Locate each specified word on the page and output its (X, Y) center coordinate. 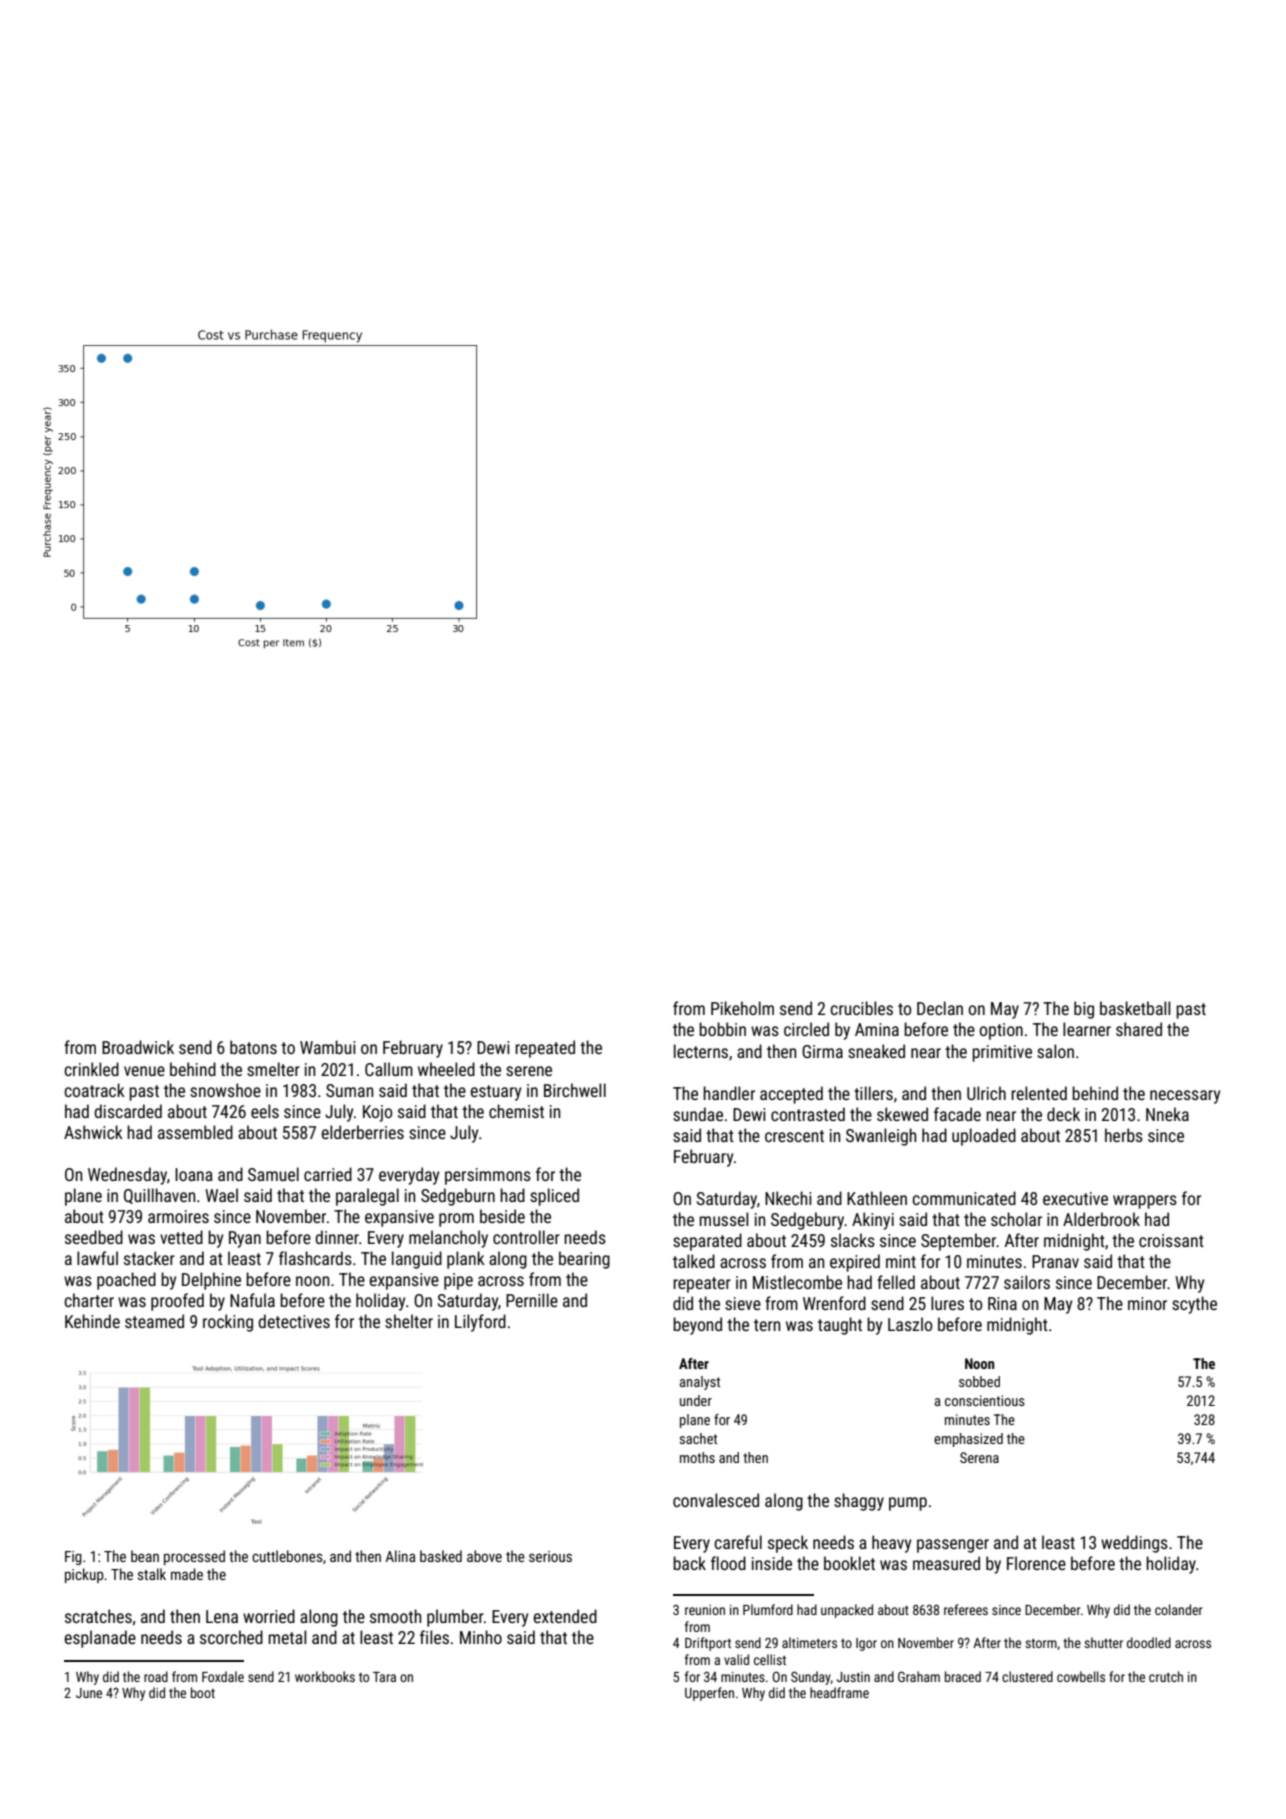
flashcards (315, 1258)
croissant (1171, 1240)
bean (145, 1556)
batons (253, 1047)
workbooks (325, 1676)
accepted (791, 1095)
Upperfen (709, 1694)
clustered (1027, 1676)
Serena (979, 1457)
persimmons (488, 1176)
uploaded (984, 1137)
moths (697, 1457)
